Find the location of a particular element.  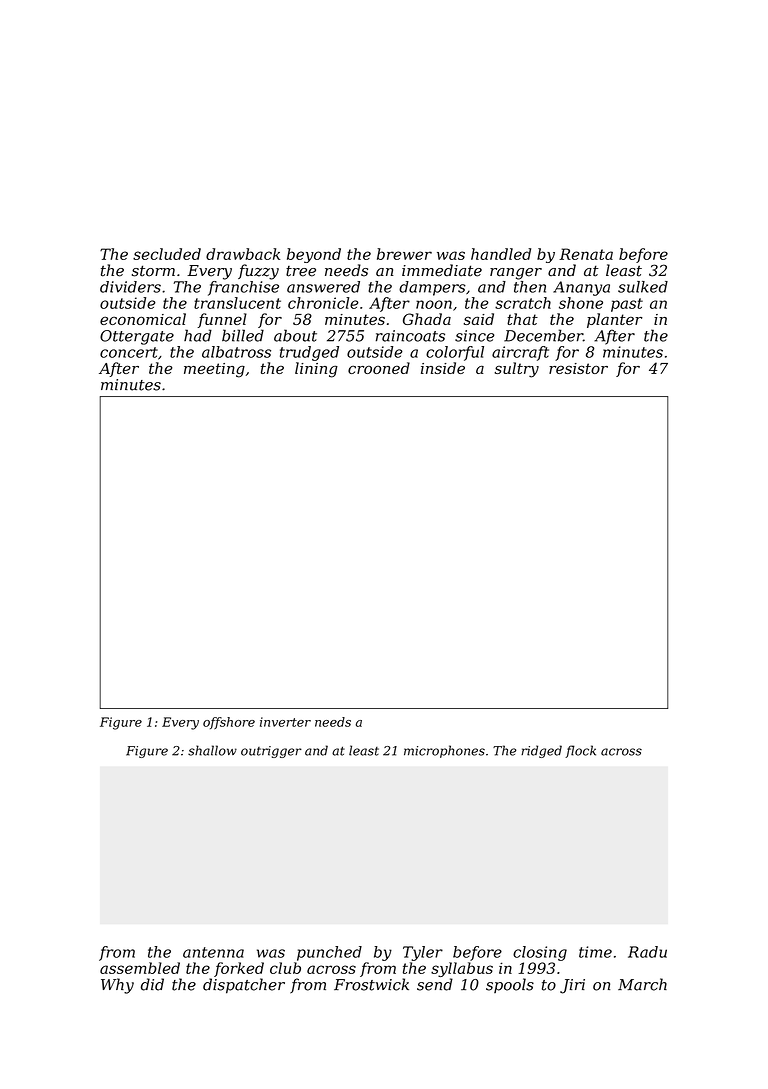

flock is located at coordinates (580, 751).
